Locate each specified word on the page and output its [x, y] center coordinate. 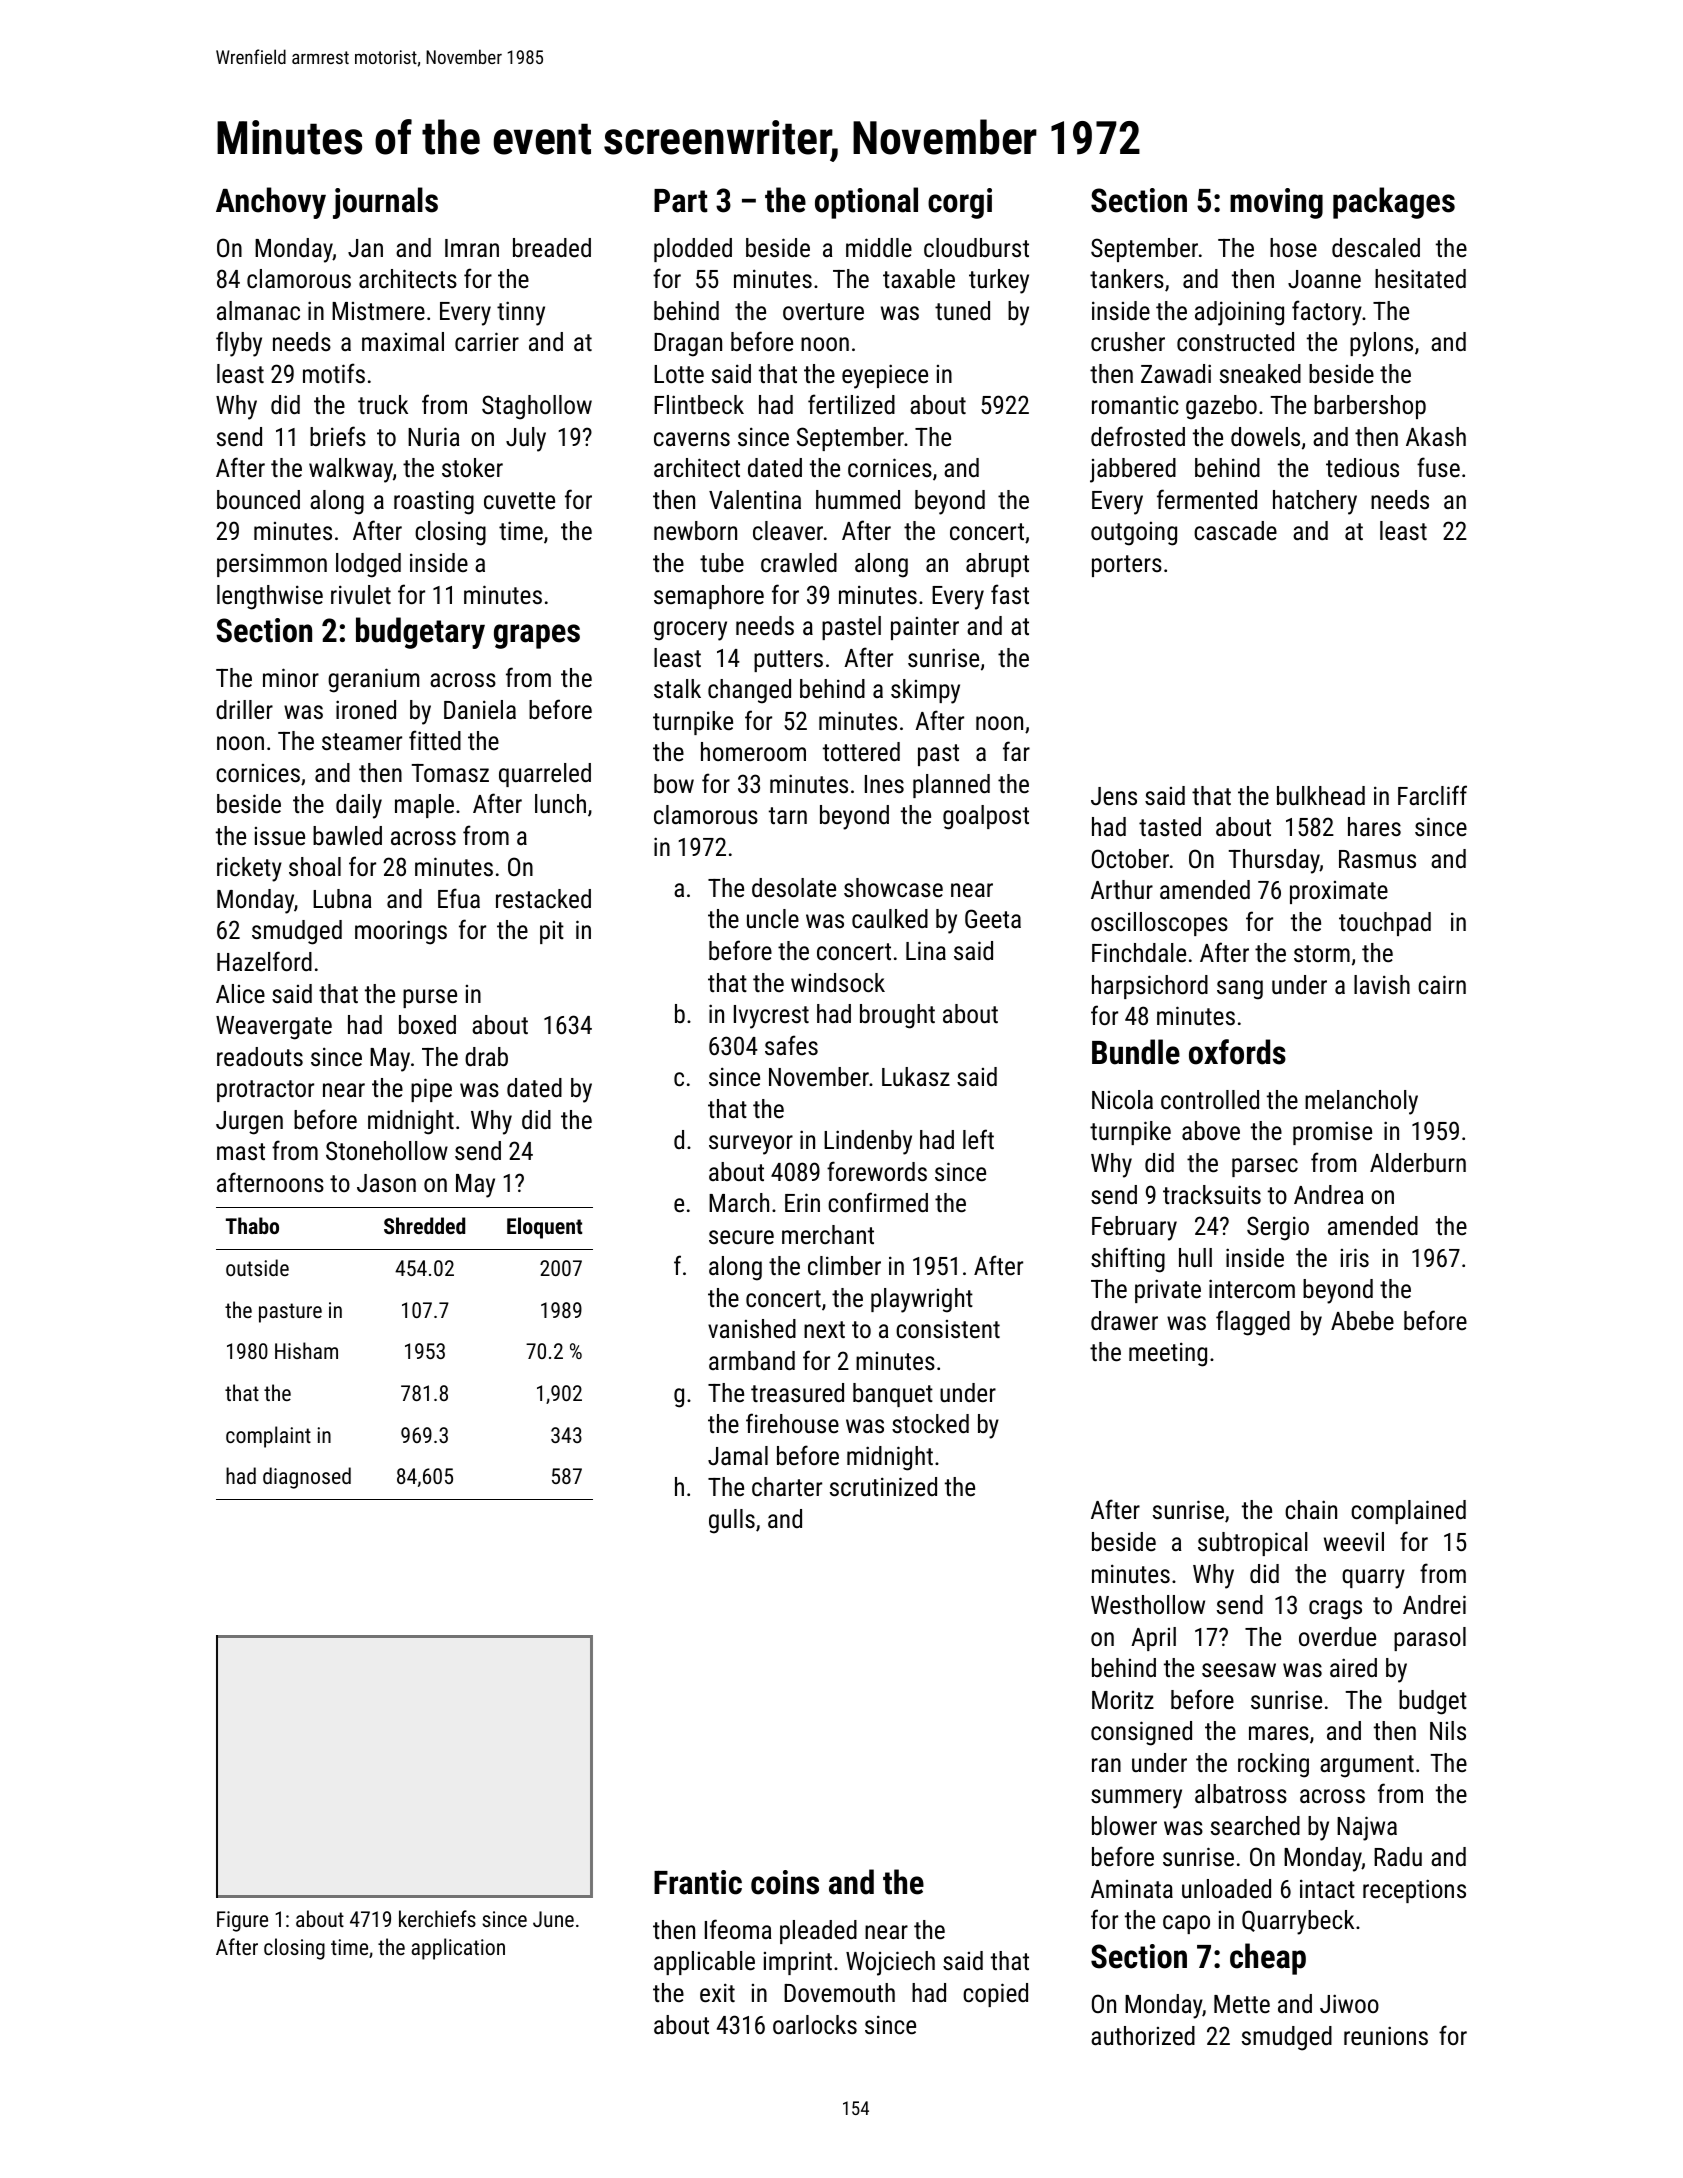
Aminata [1132, 1889]
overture [823, 311]
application [458, 1949]
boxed [427, 1024]
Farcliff [1432, 795]
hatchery [1315, 502]
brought [897, 1016]
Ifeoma [738, 1929]
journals [385, 203]
